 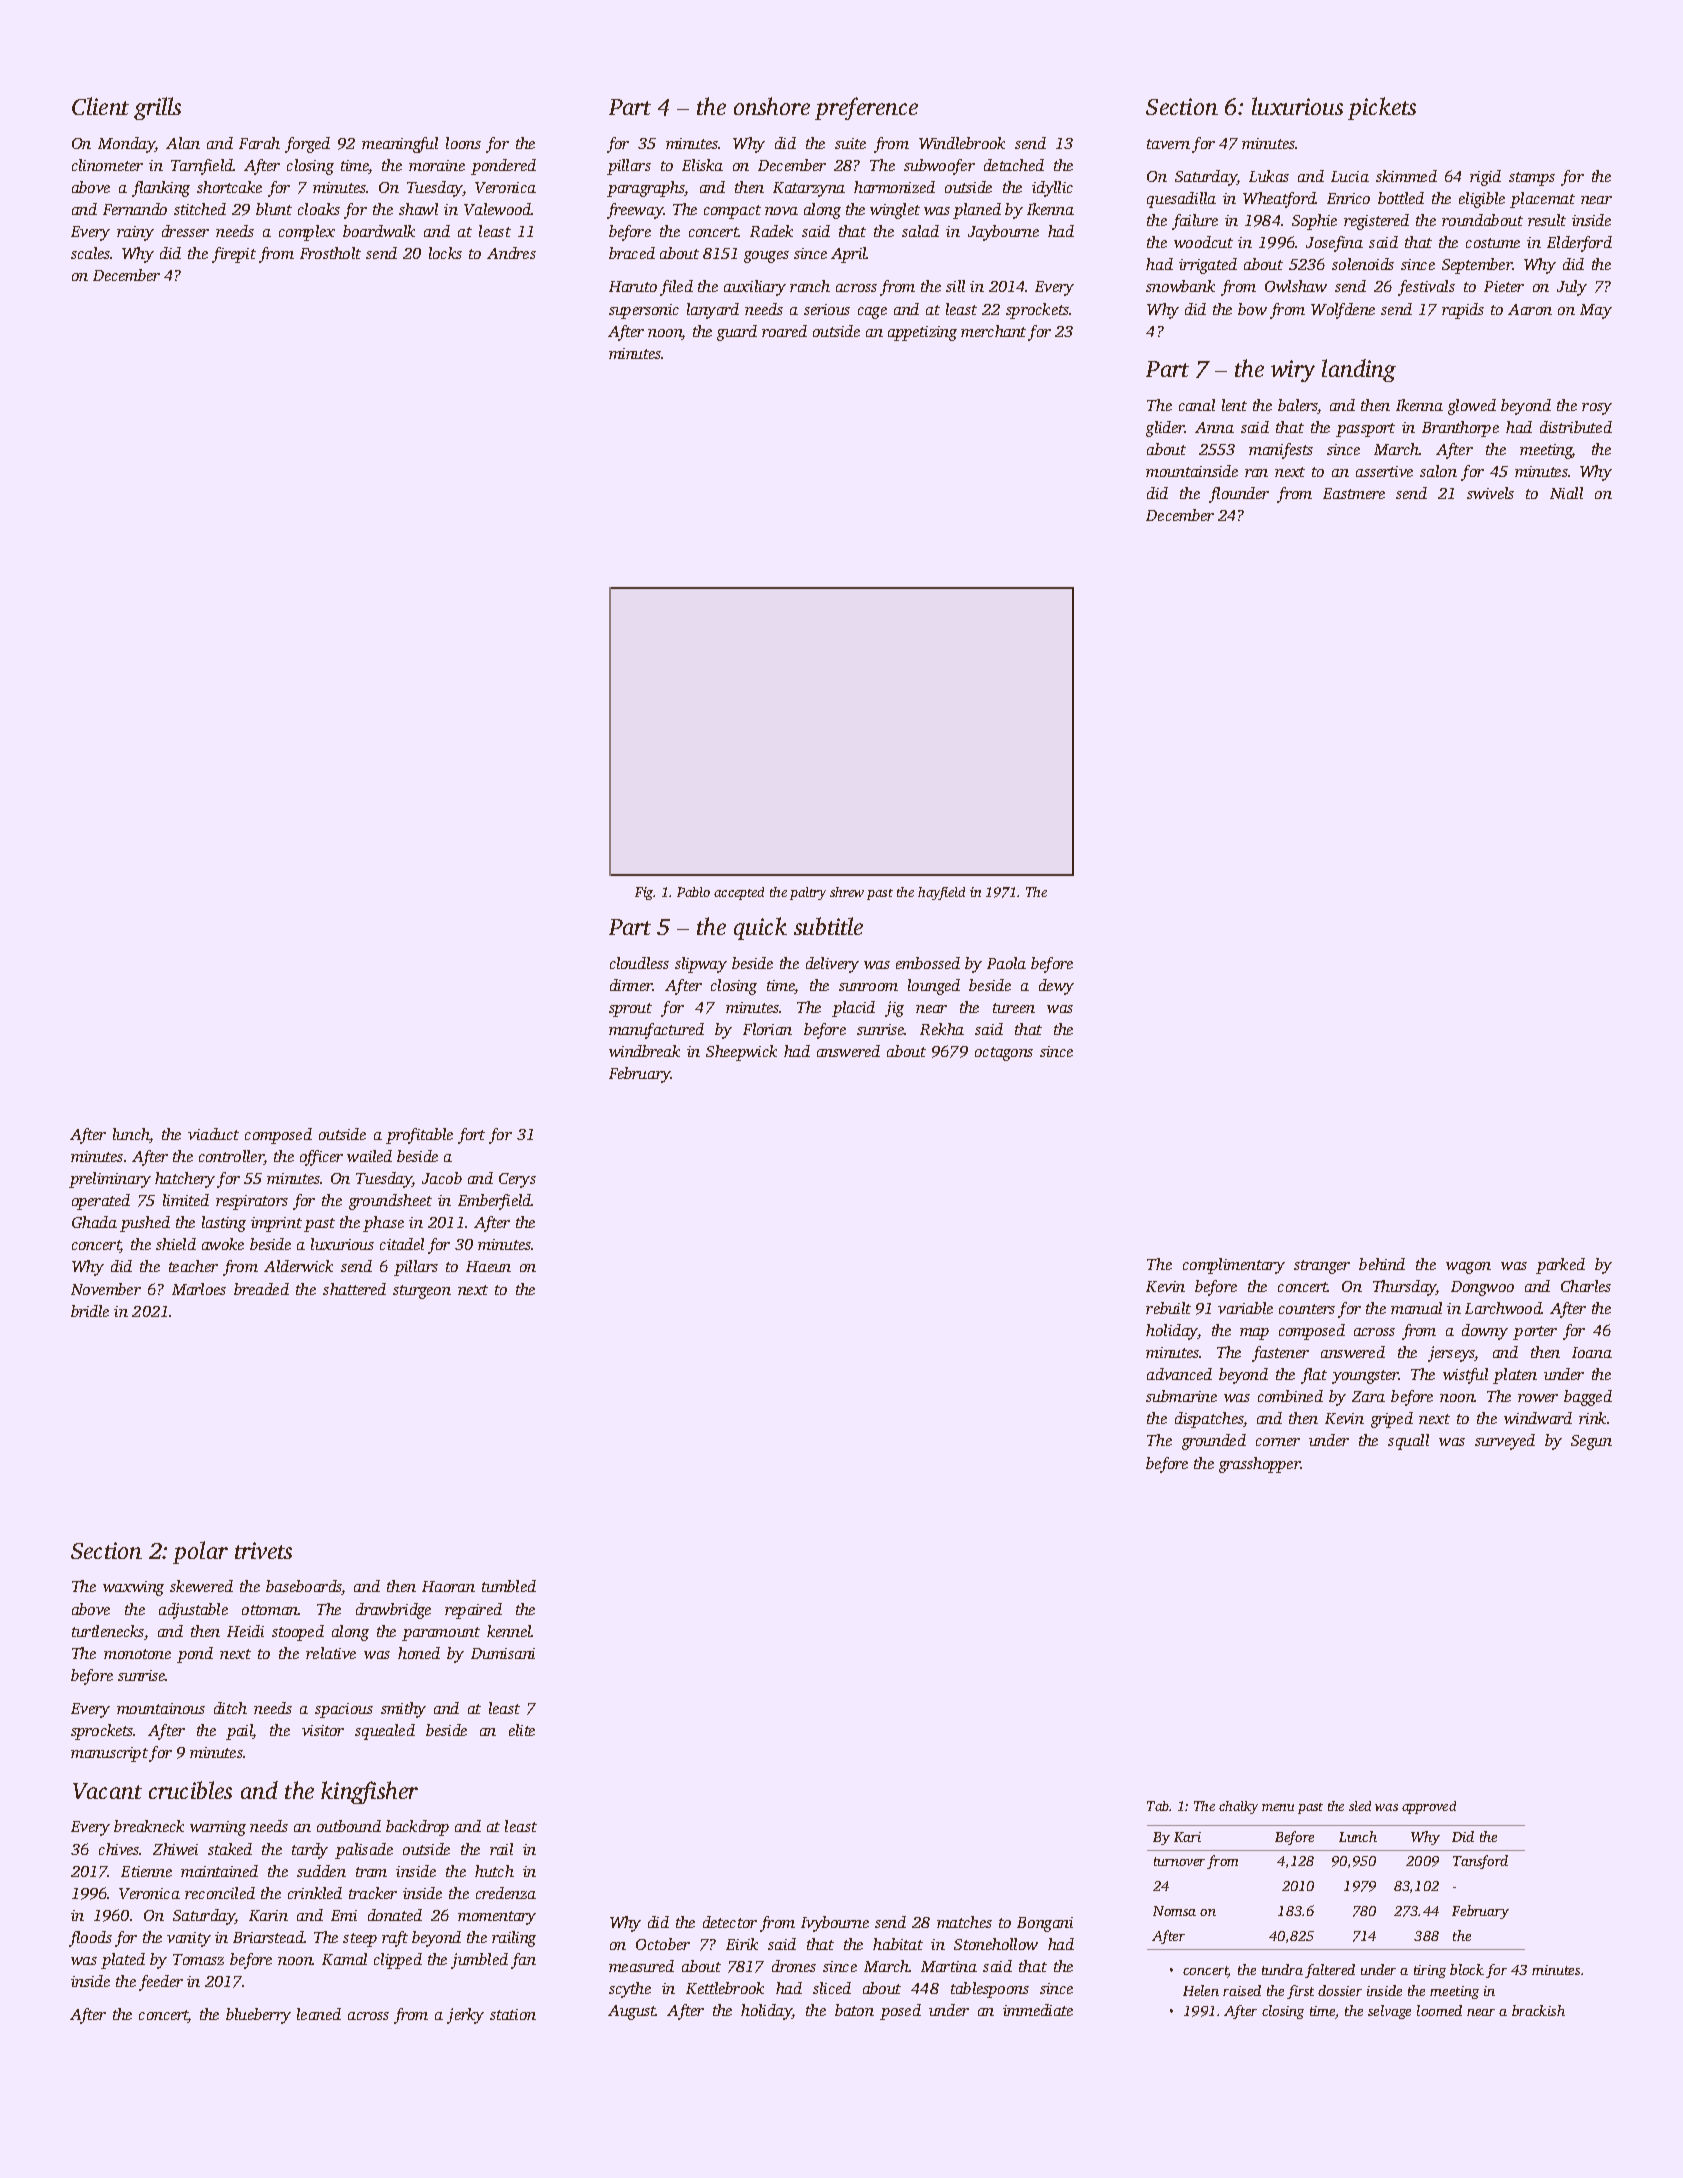 What do you see at coordinates (400, 145) in the screenshot?
I see `meaningful` at bounding box center [400, 145].
